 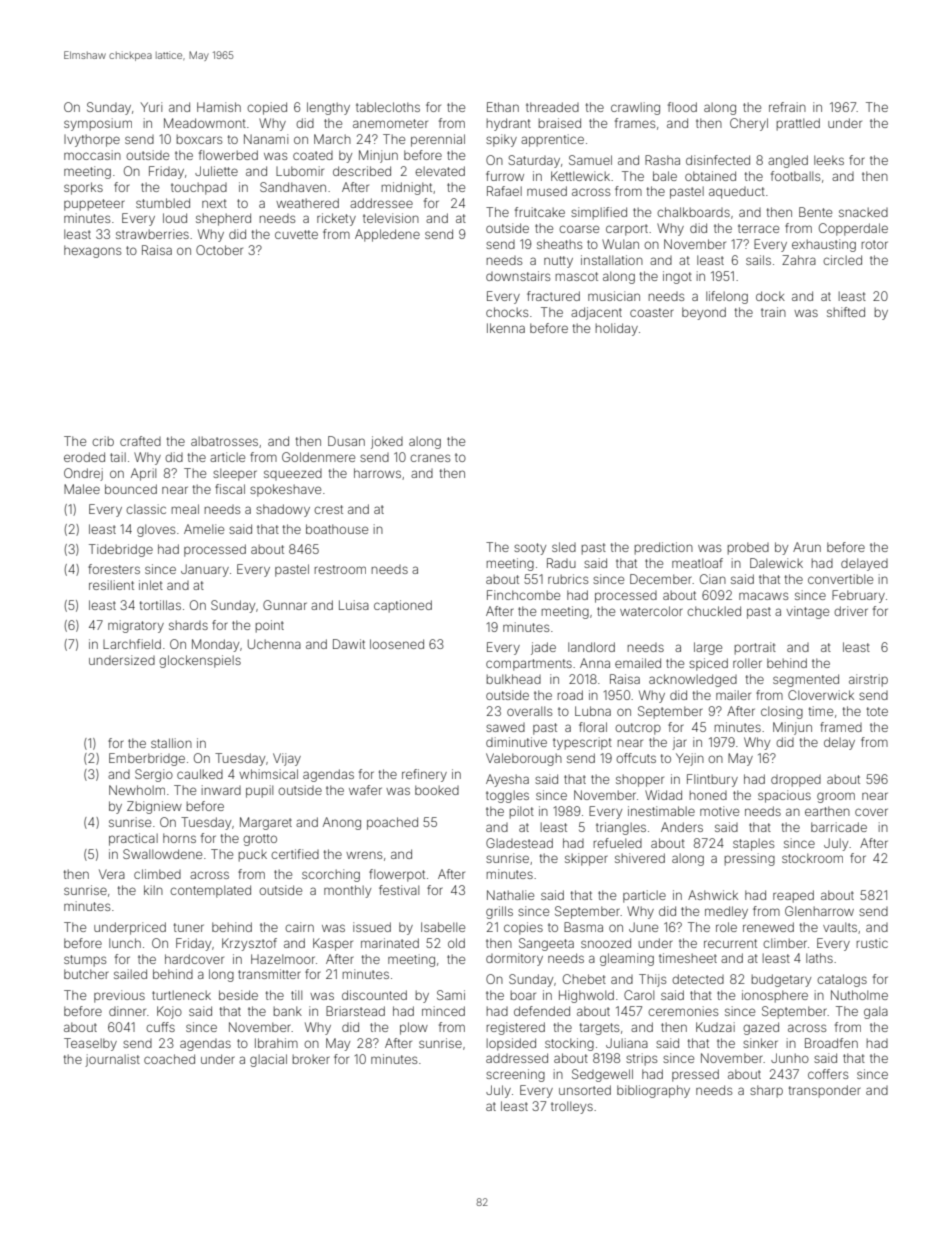 What do you see at coordinates (748, 548) in the screenshot?
I see `probed` at bounding box center [748, 548].
